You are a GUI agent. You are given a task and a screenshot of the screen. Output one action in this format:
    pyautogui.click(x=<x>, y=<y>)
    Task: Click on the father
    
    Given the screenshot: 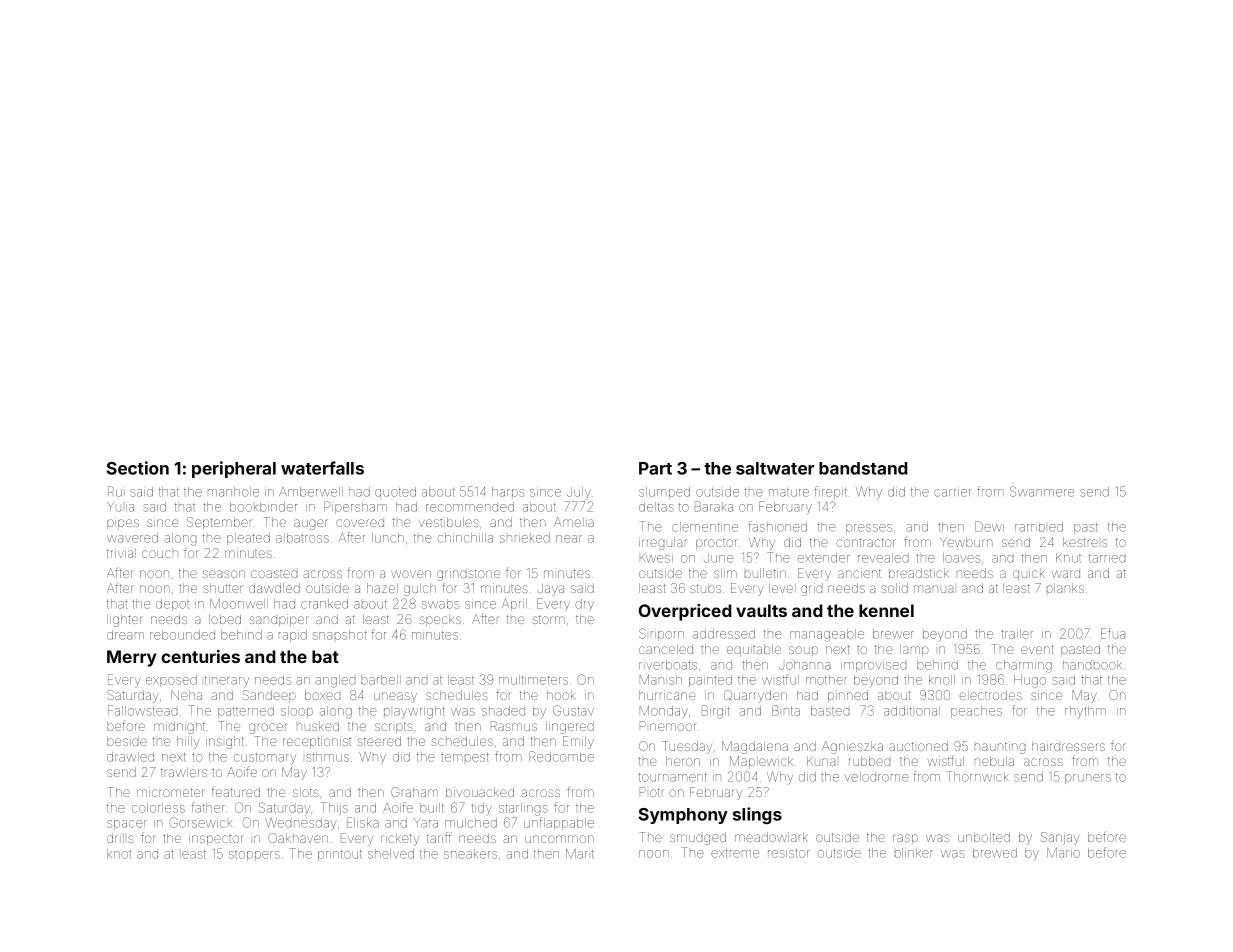 What is the action you would take?
    pyautogui.click(x=208, y=807)
